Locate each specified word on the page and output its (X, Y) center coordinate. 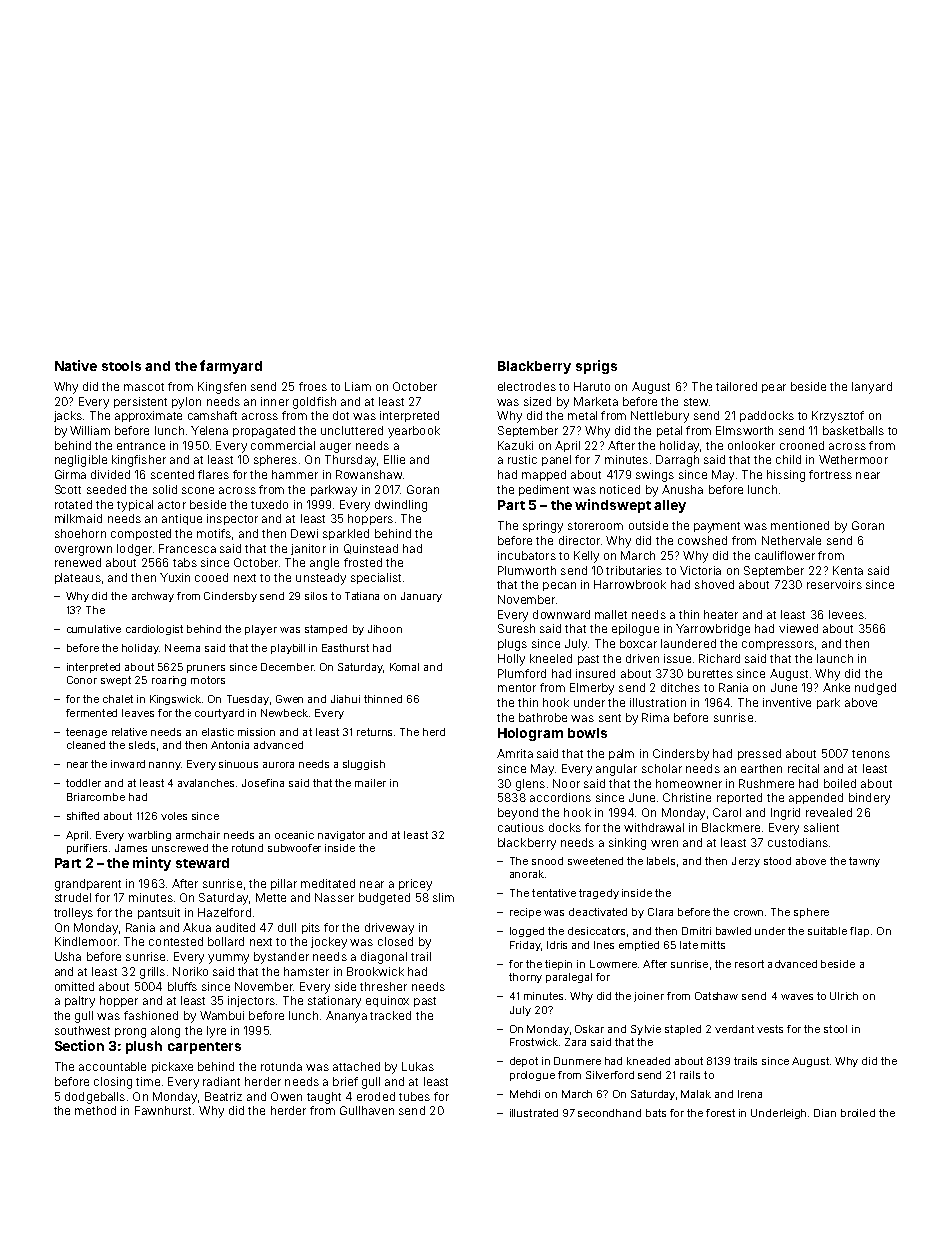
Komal (404, 667)
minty (152, 864)
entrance (141, 446)
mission (256, 732)
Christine (687, 797)
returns (374, 732)
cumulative (94, 629)
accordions (560, 797)
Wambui (222, 1015)
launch (835, 658)
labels (661, 861)
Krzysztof (838, 417)
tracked (390, 1015)
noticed (620, 489)
